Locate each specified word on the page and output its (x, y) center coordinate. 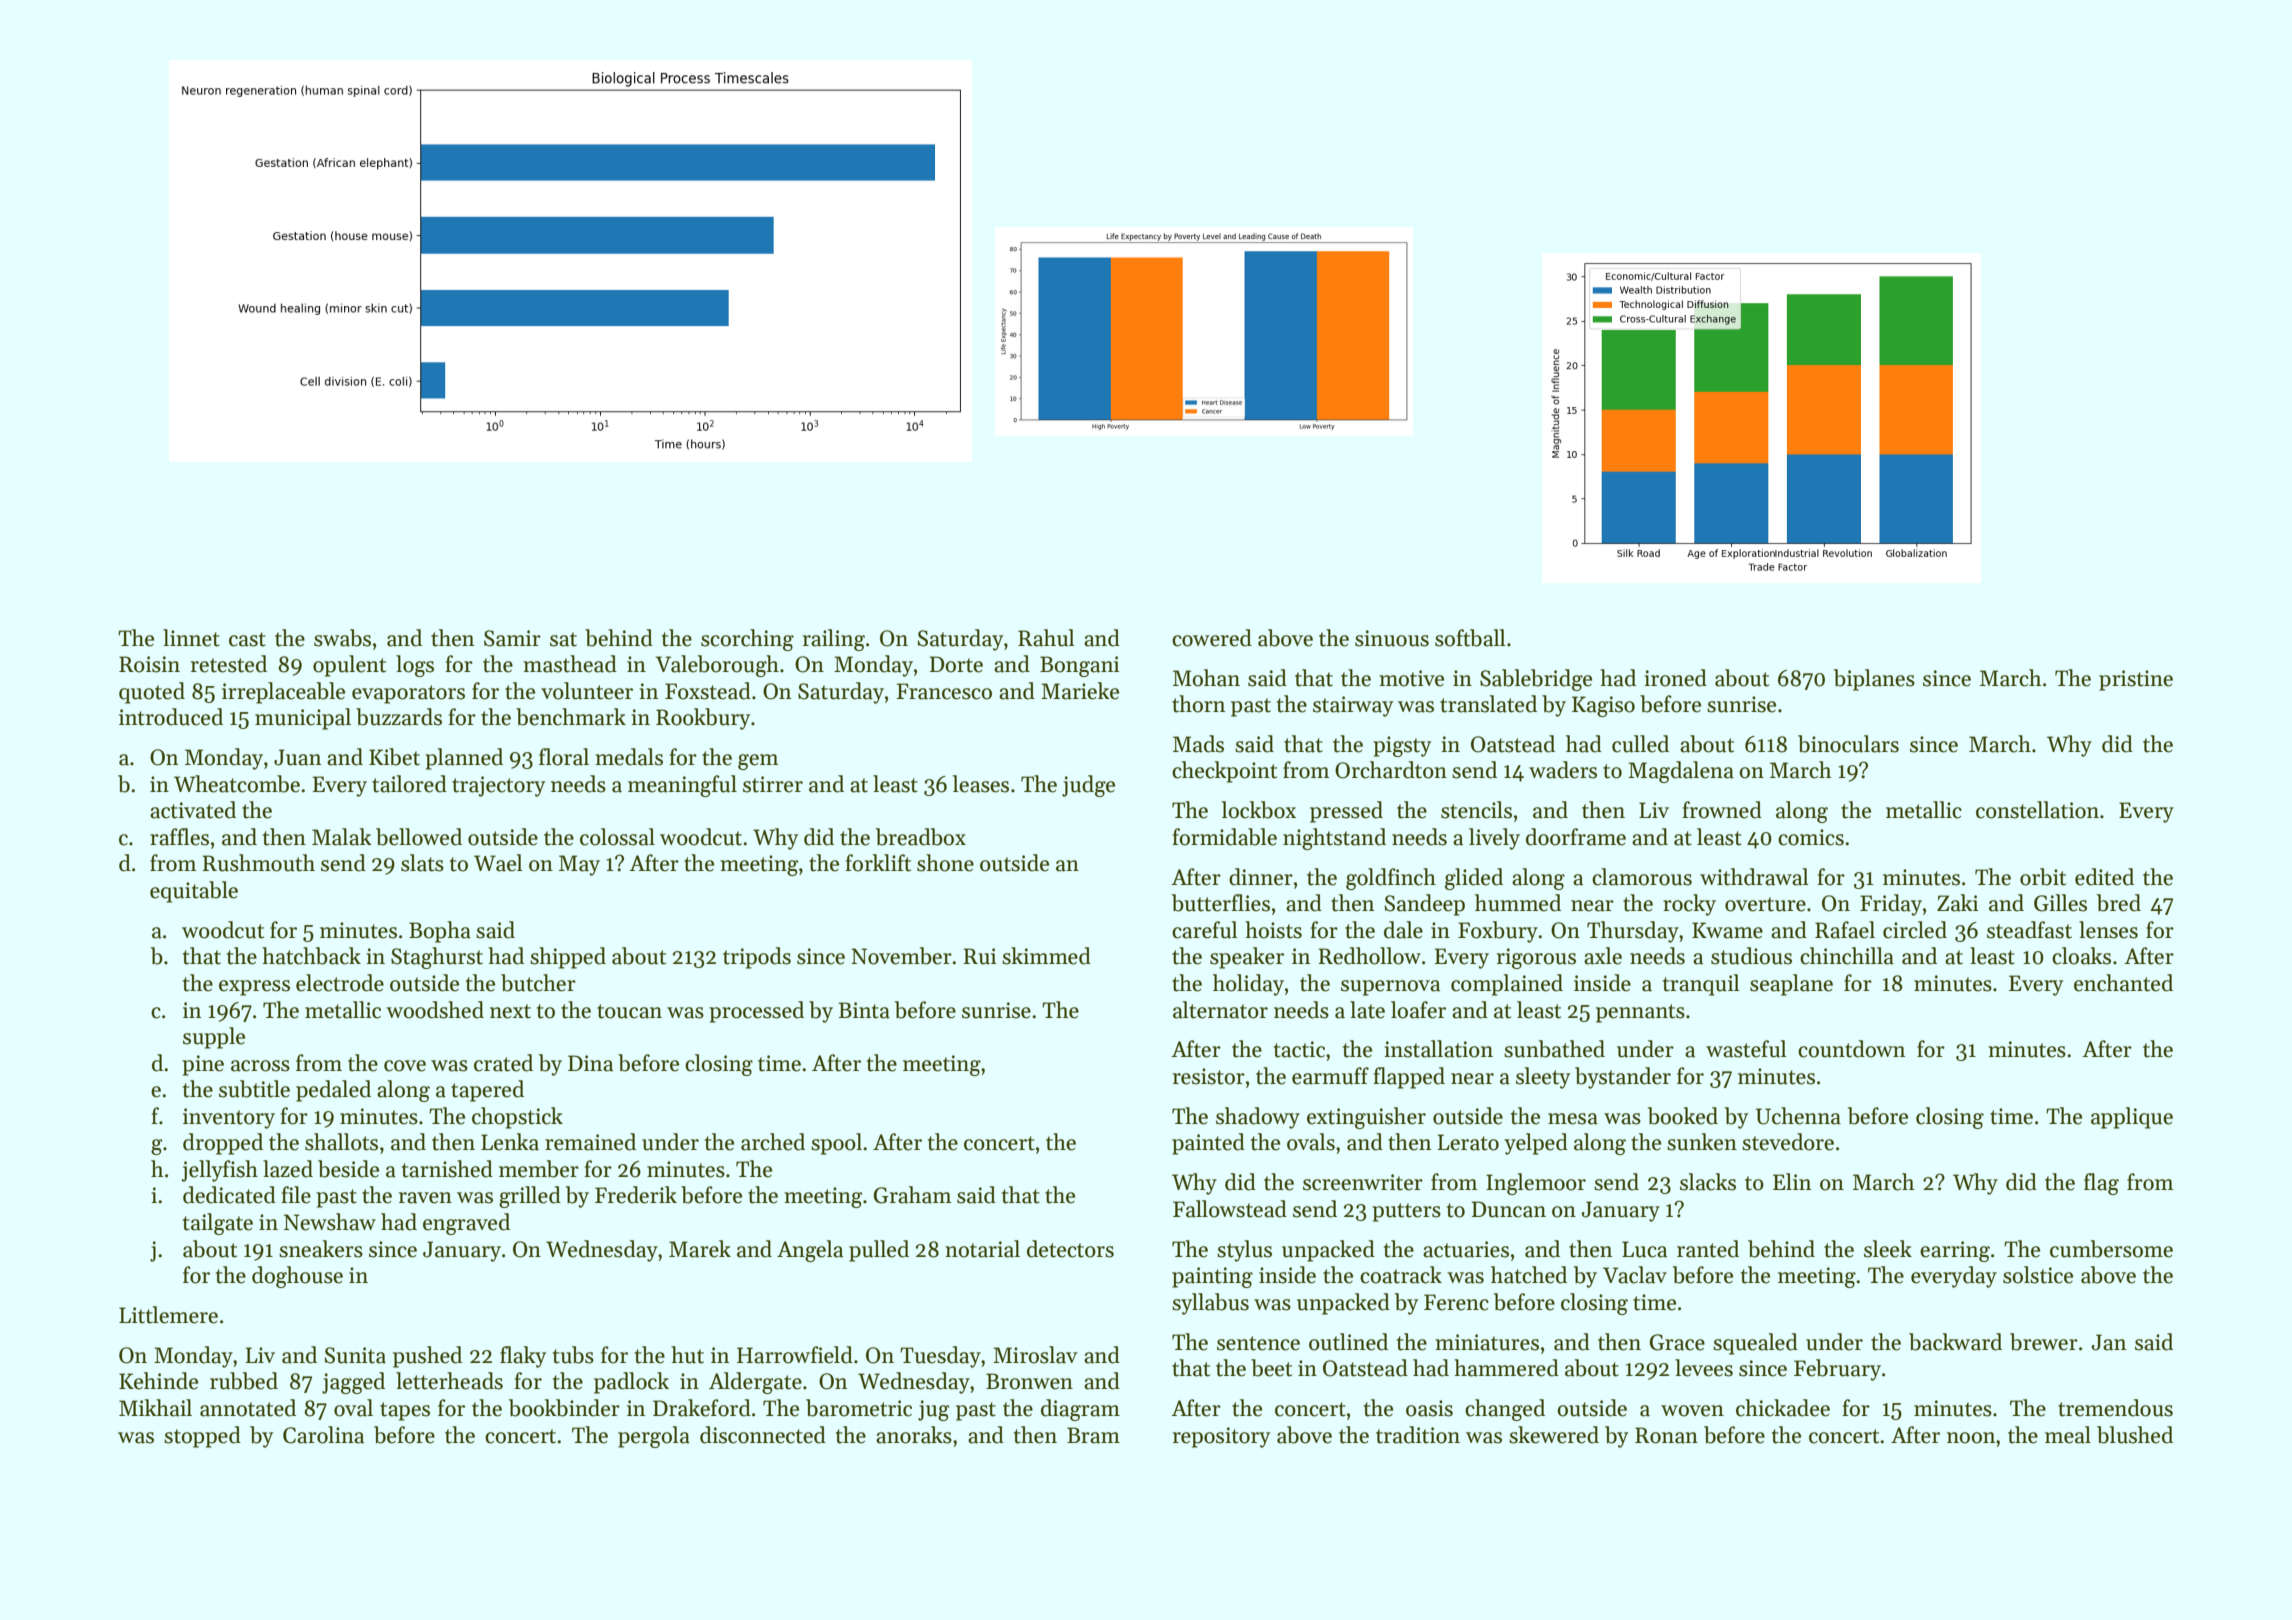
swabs (342, 638)
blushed (2135, 1435)
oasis (1429, 1408)
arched (773, 1142)
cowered (1212, 638)
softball (1470, 638)
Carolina (323, 1435)
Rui (980, 956)
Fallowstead (1230, 1209)
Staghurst (437, 958)
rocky (1689, 905)
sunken (1702, 1142)
